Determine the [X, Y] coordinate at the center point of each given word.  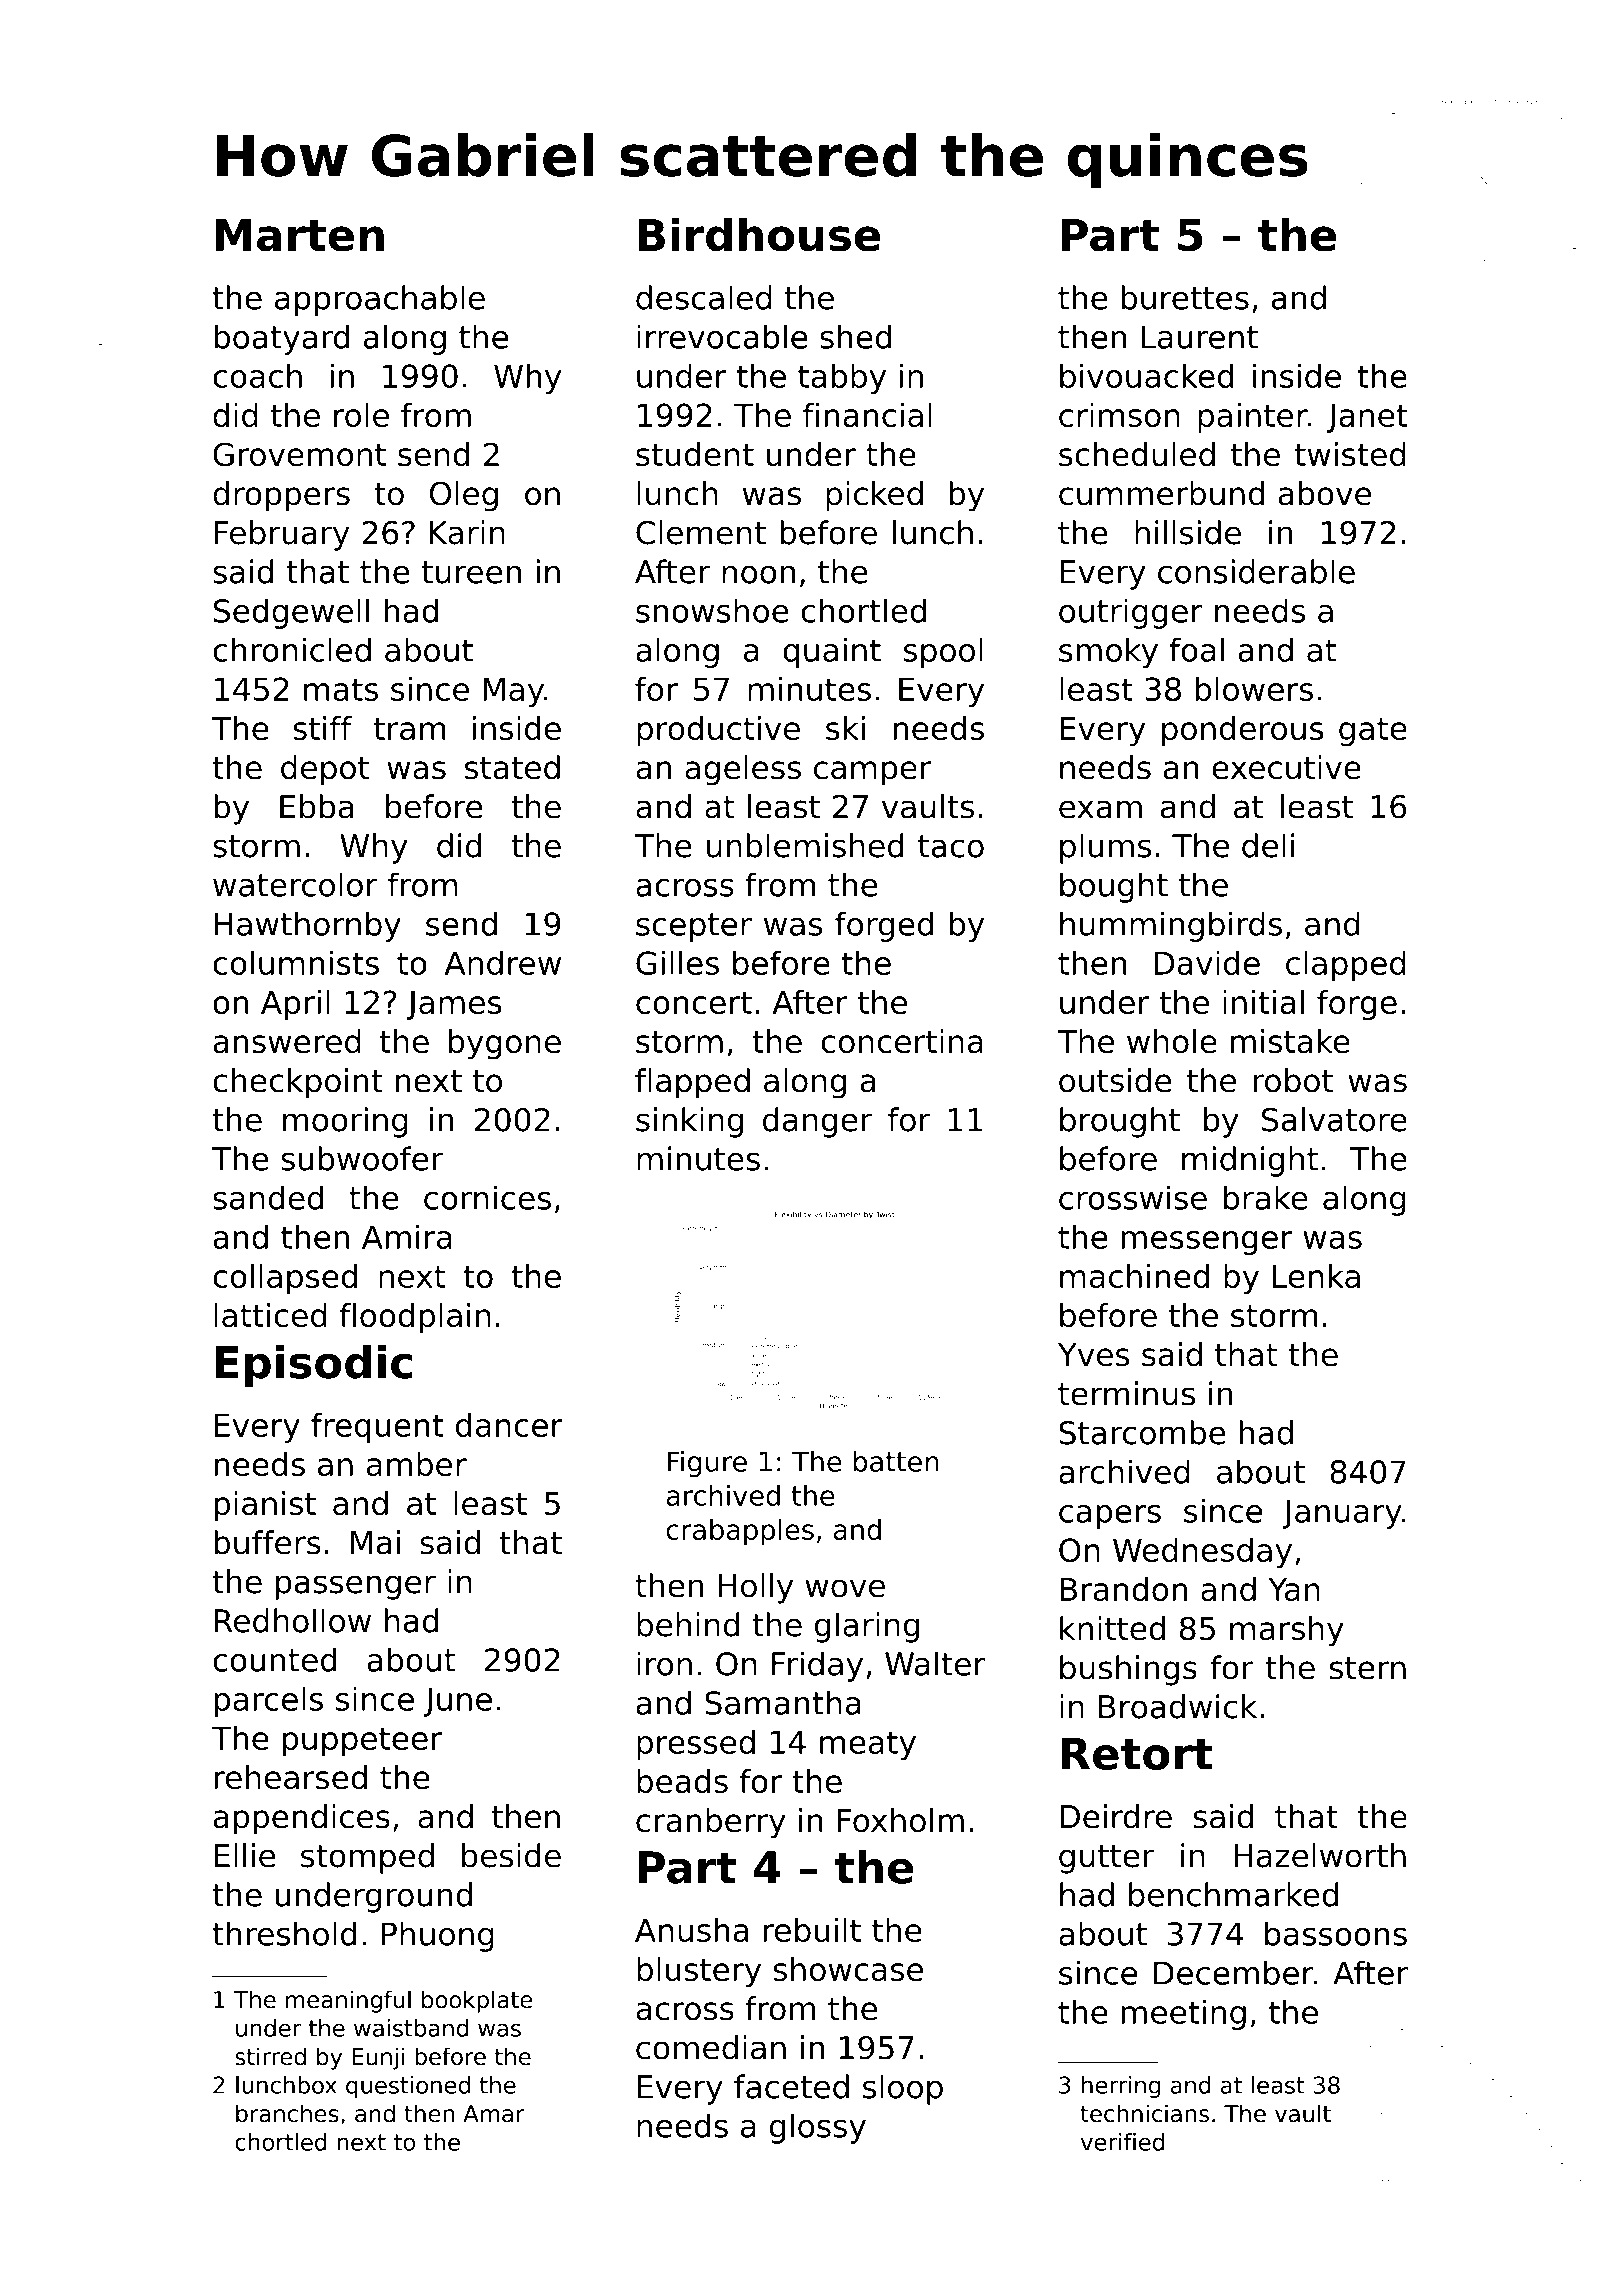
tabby [842, 379]
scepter [694, 927]
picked [874, 496]
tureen [471, 572]
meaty [868, 1745]
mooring [345, 1122]
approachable [380, 300]
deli [1268, 845]
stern [1368, 1668]
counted [275, 1659]
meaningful [348, 2001]
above [1325, 493]
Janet [1367, 418]
